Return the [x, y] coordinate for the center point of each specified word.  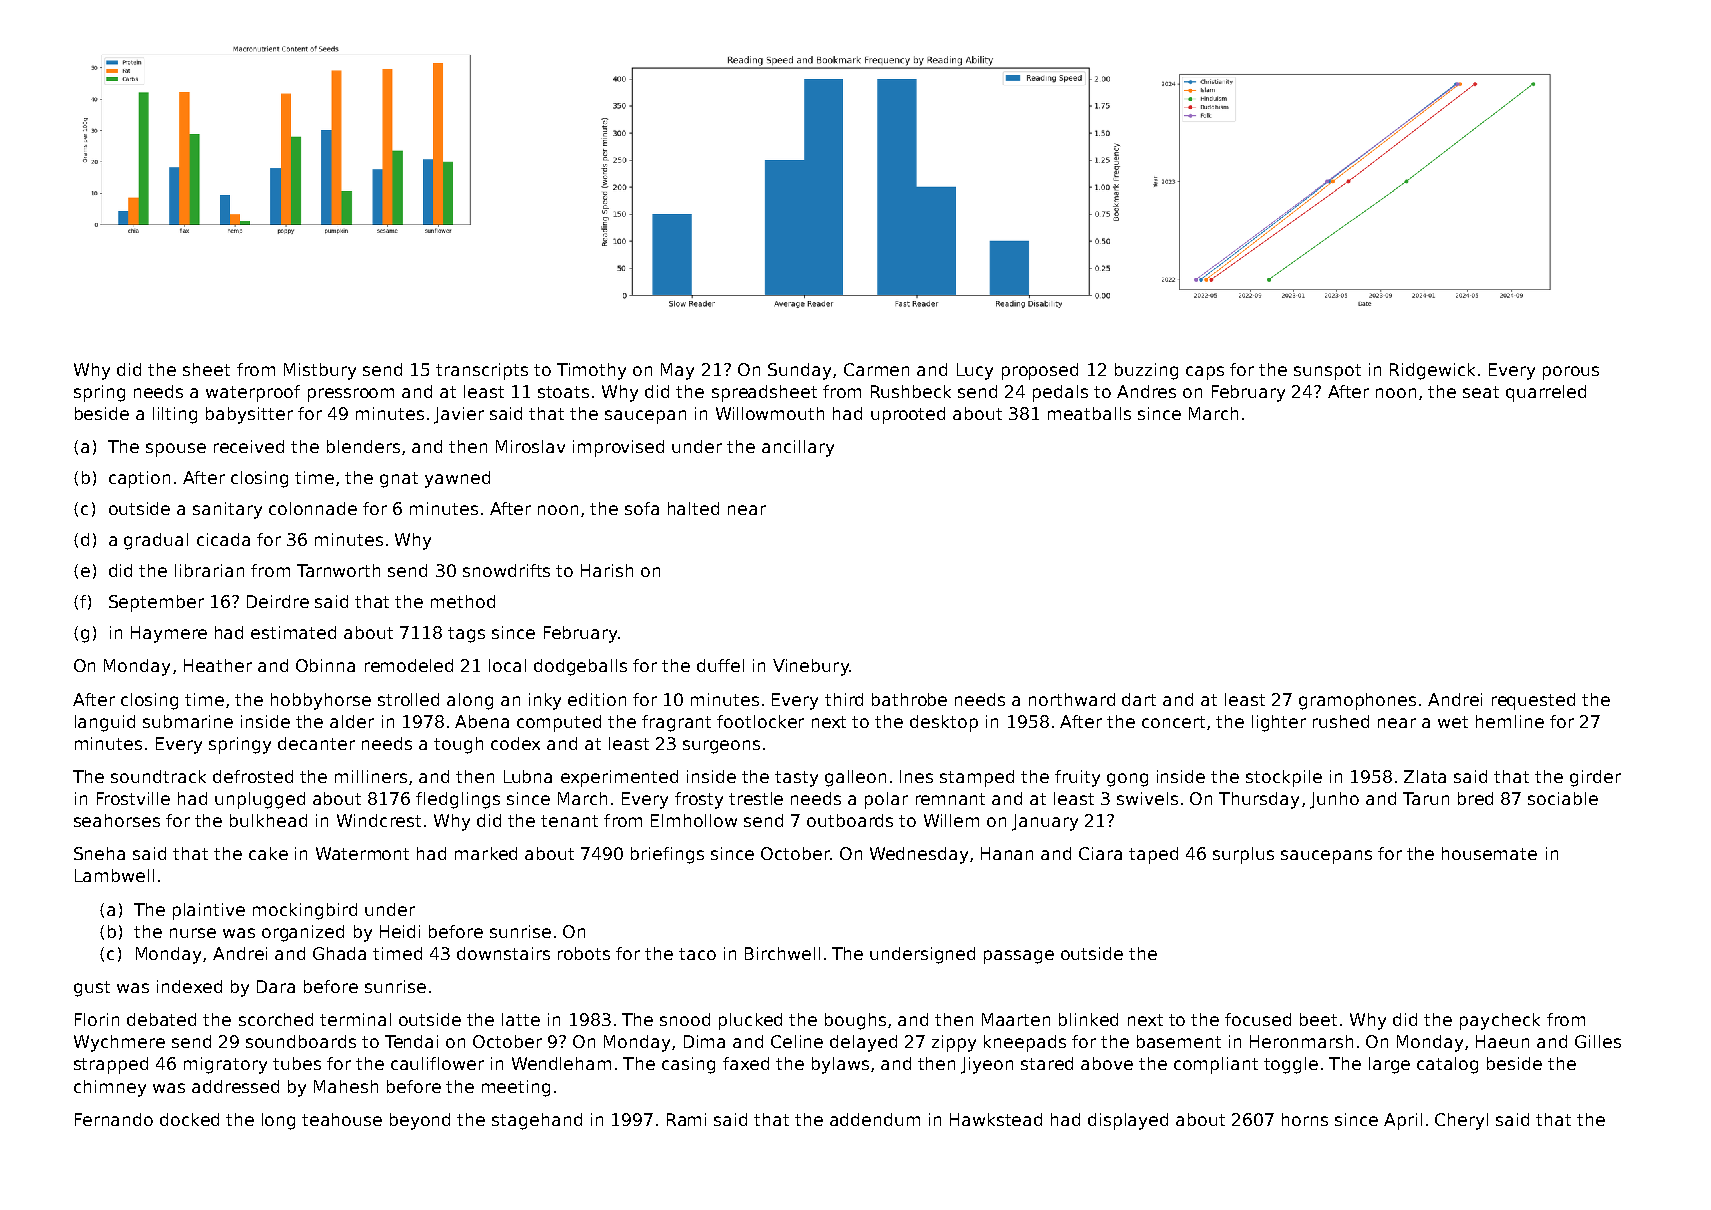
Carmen [876, 369]
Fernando [114, 1119]
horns [1305, 1119]
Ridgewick [1432, 371]
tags [466, 635]
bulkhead [268, 820]
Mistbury [320, 371]
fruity [1077, 778]
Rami [686, 1119]
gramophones [1357, 701]
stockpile [1284, 778]
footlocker [760, 721]
